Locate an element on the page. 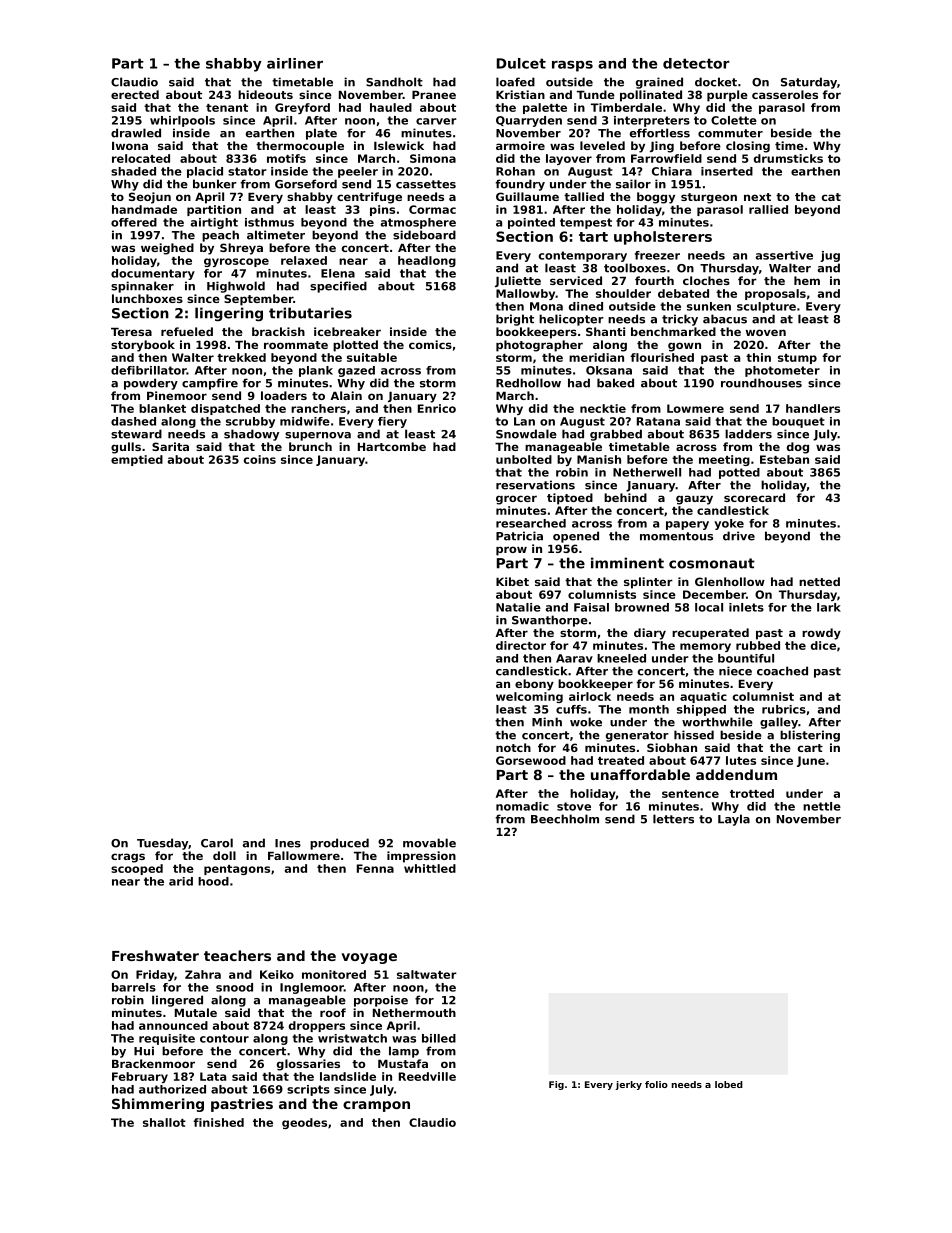 This page has height=1233, width=952. emptied is located at coordinates (137, 460).
